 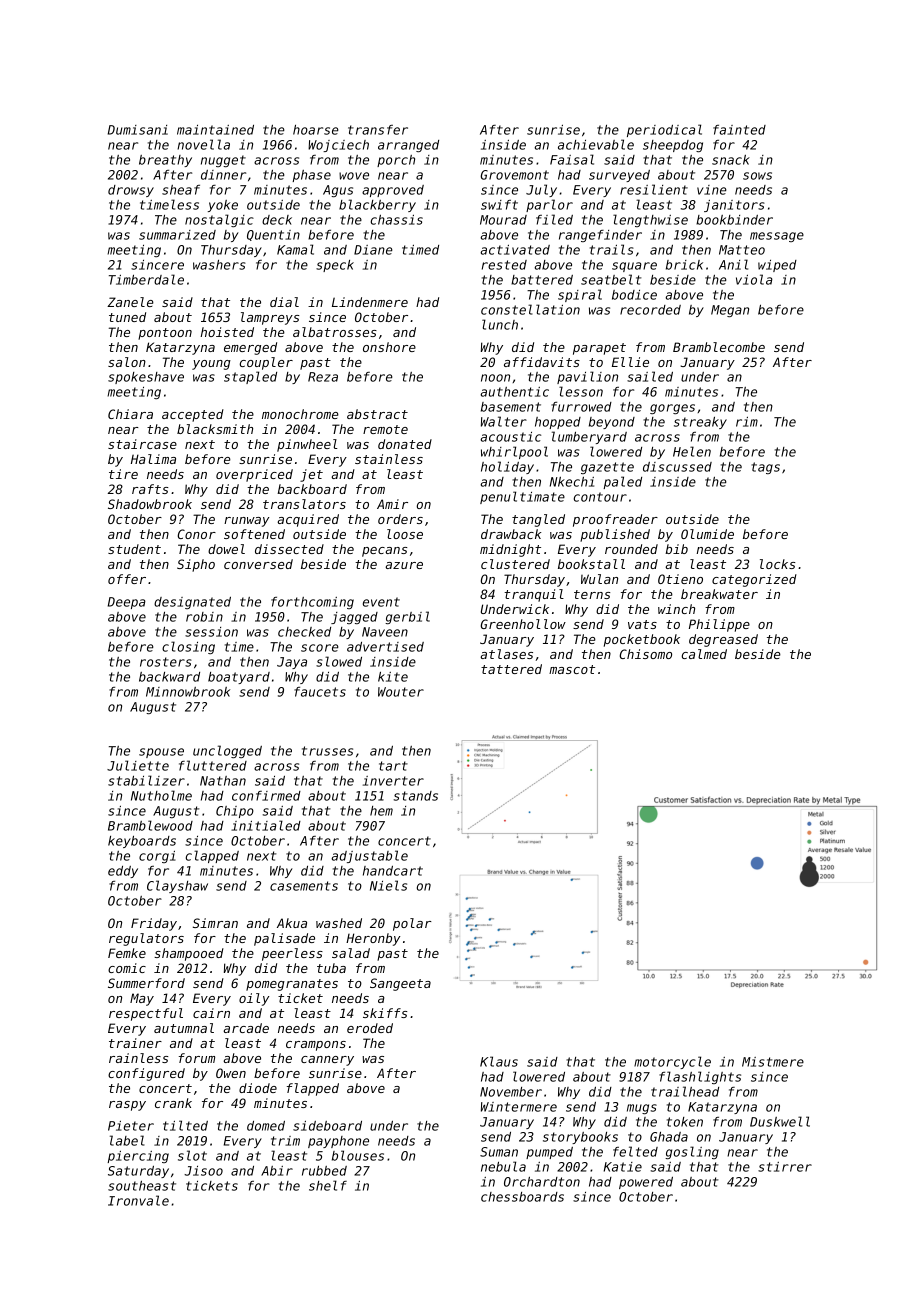 I want to click on achievable, so click(x=596, y=144).
